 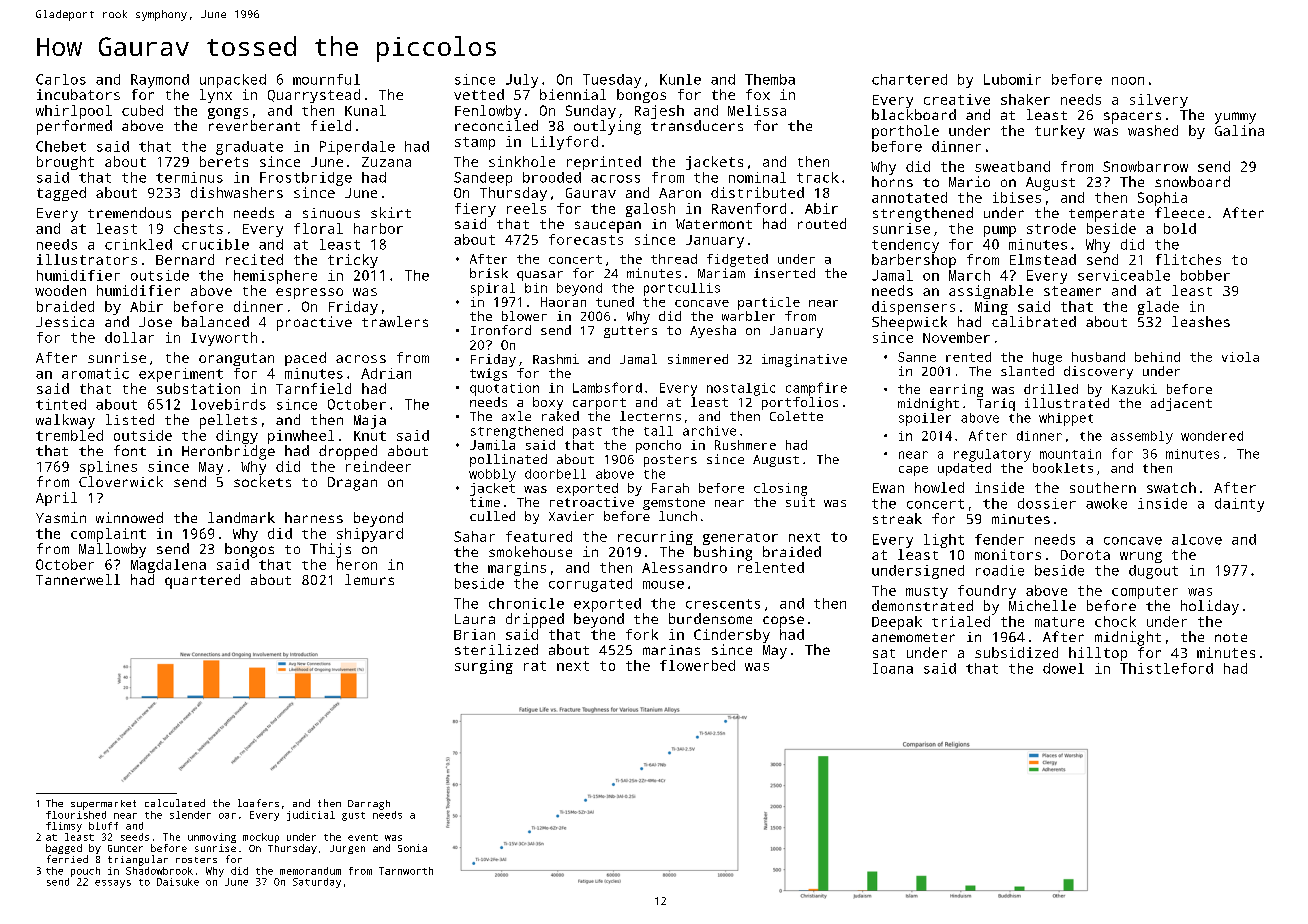 I want to click on surging, so click(x=484, y=667).
